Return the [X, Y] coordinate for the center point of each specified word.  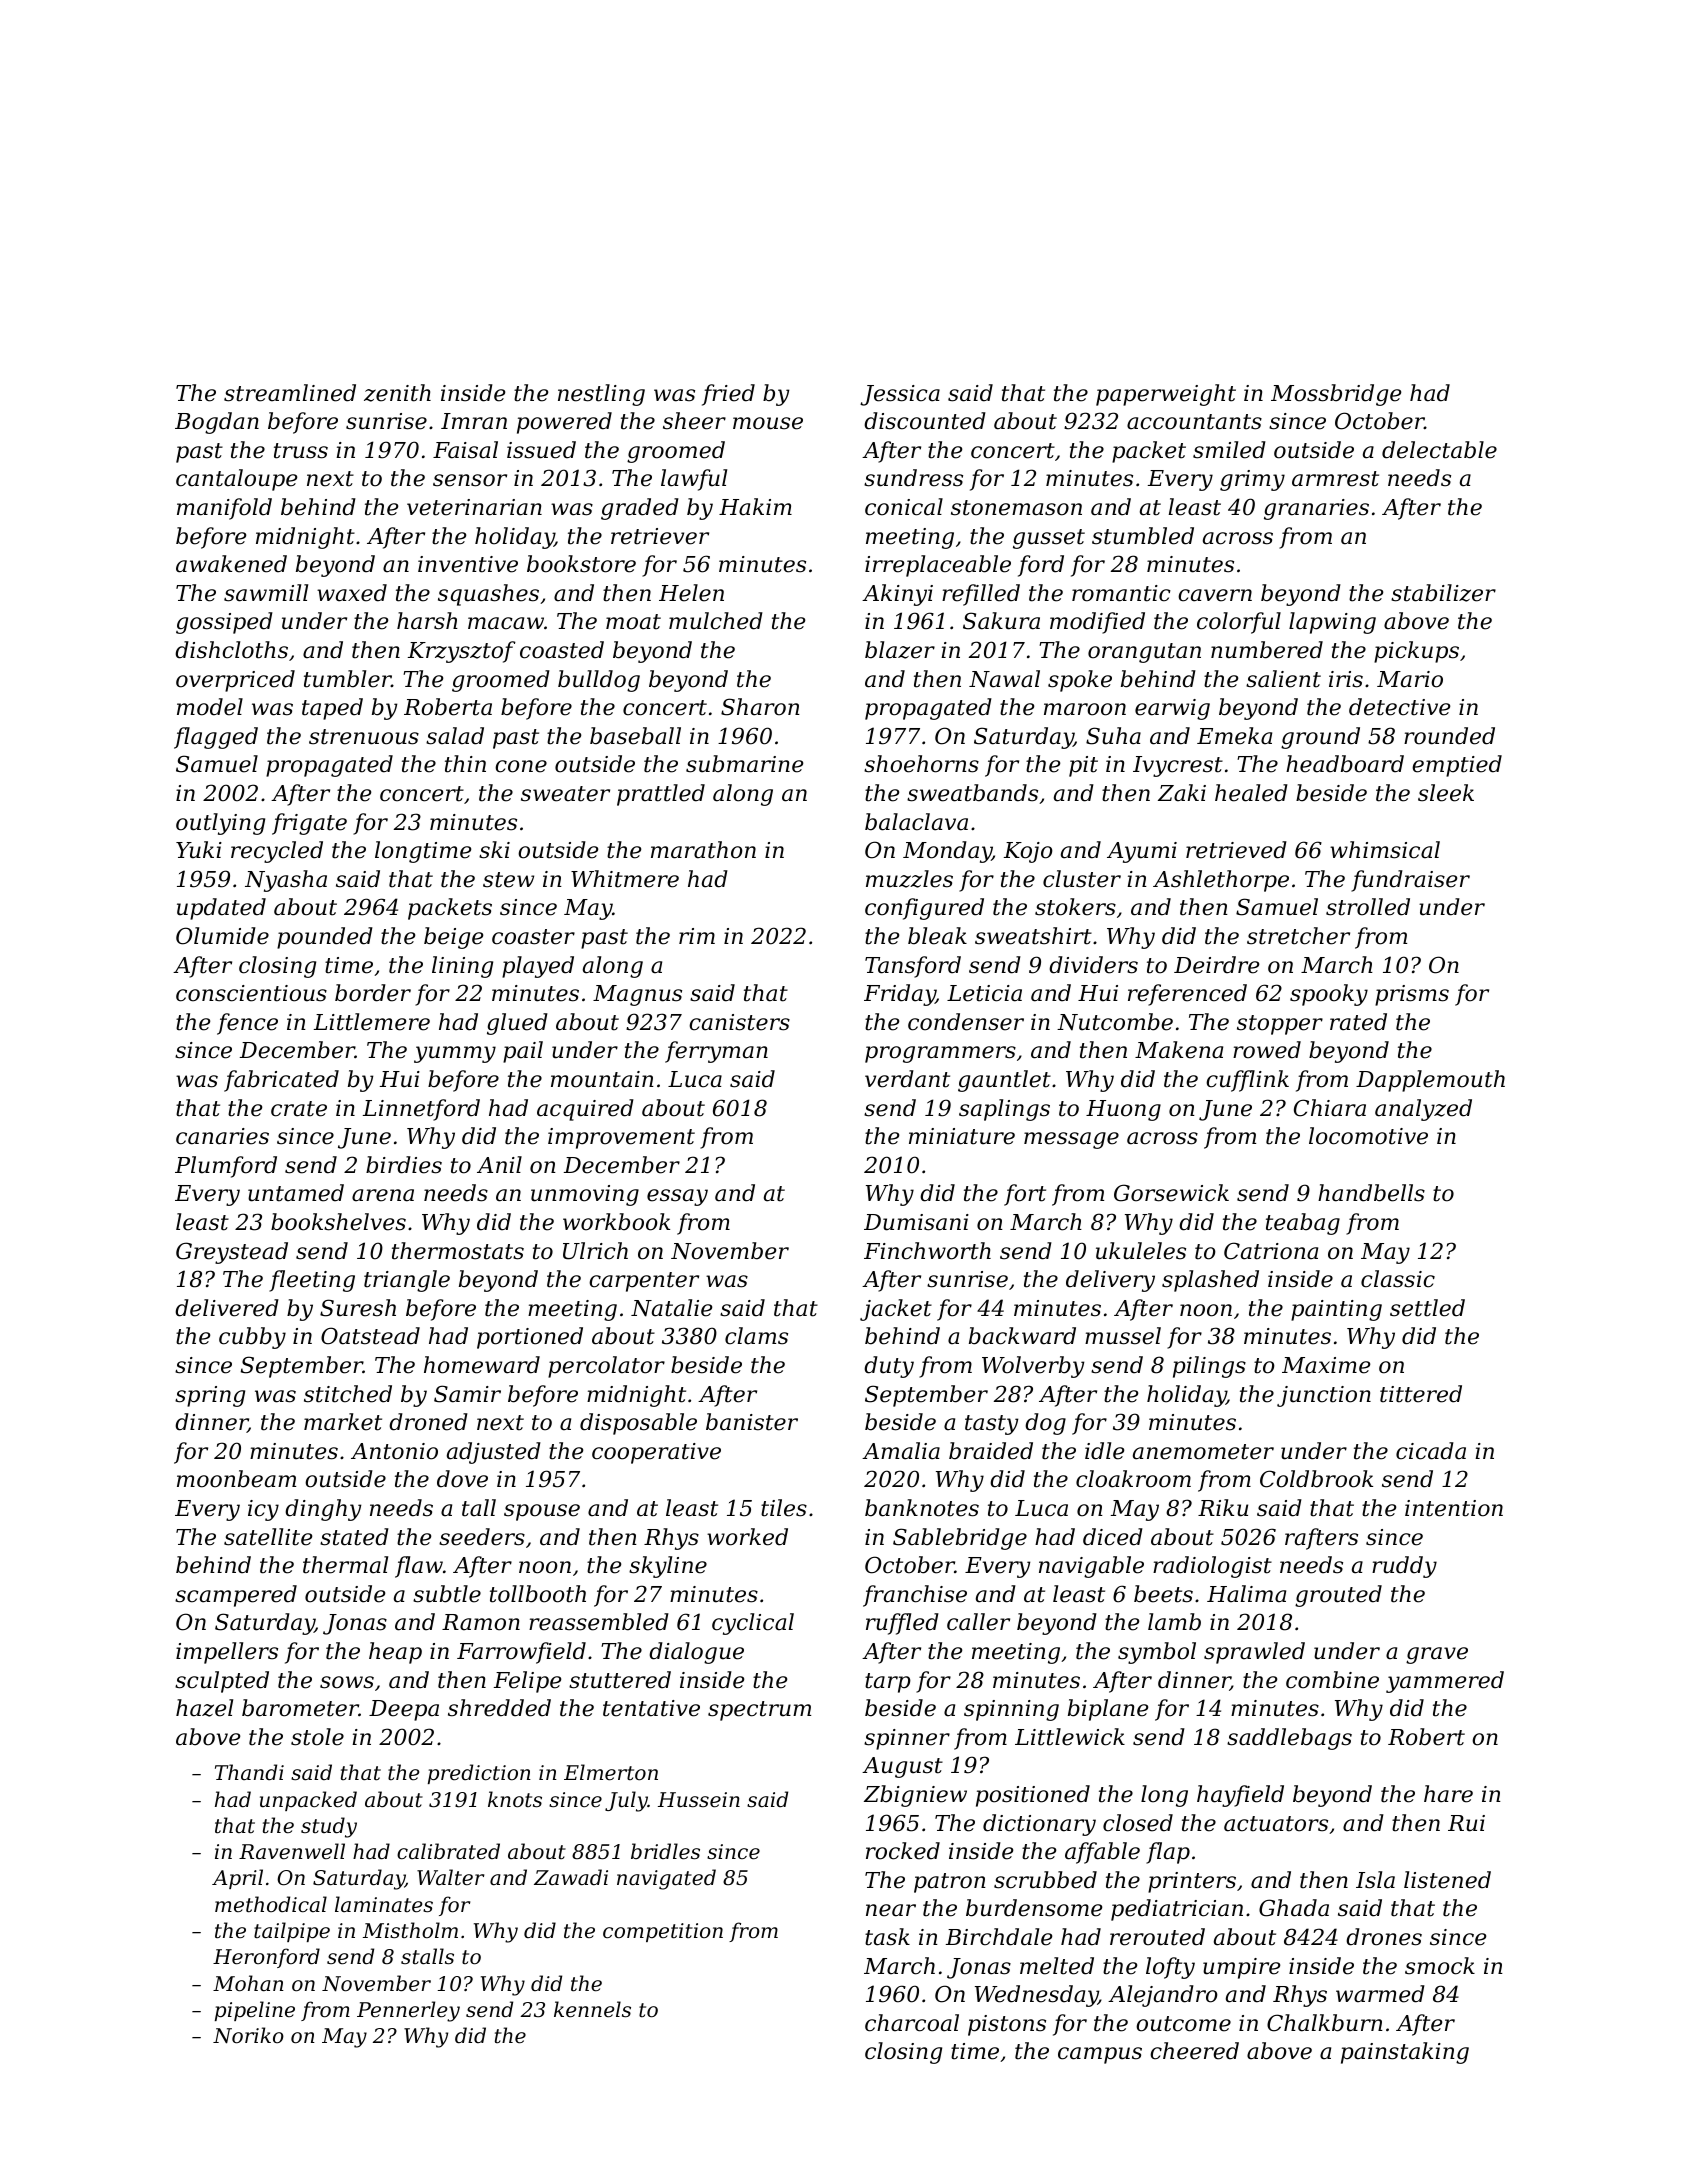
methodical [271, 1904]
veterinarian [474, 507]
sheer [694, 421]
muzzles [909, 879]
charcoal [912, 2023]
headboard [1345, 764]
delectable [1439, 450]
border [373, 993]
